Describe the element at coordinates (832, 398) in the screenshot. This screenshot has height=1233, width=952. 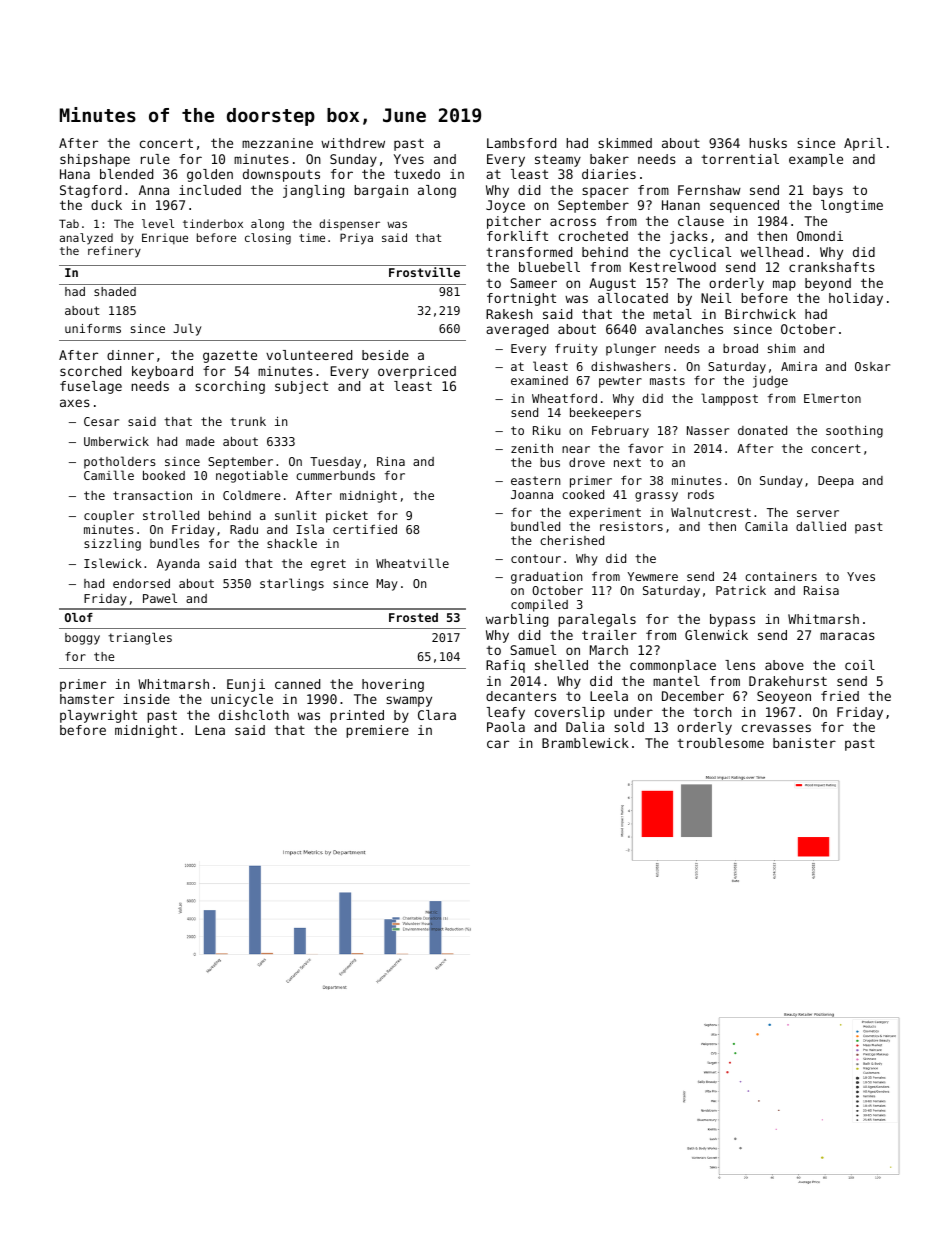
I see `Elmerton` at that location.
